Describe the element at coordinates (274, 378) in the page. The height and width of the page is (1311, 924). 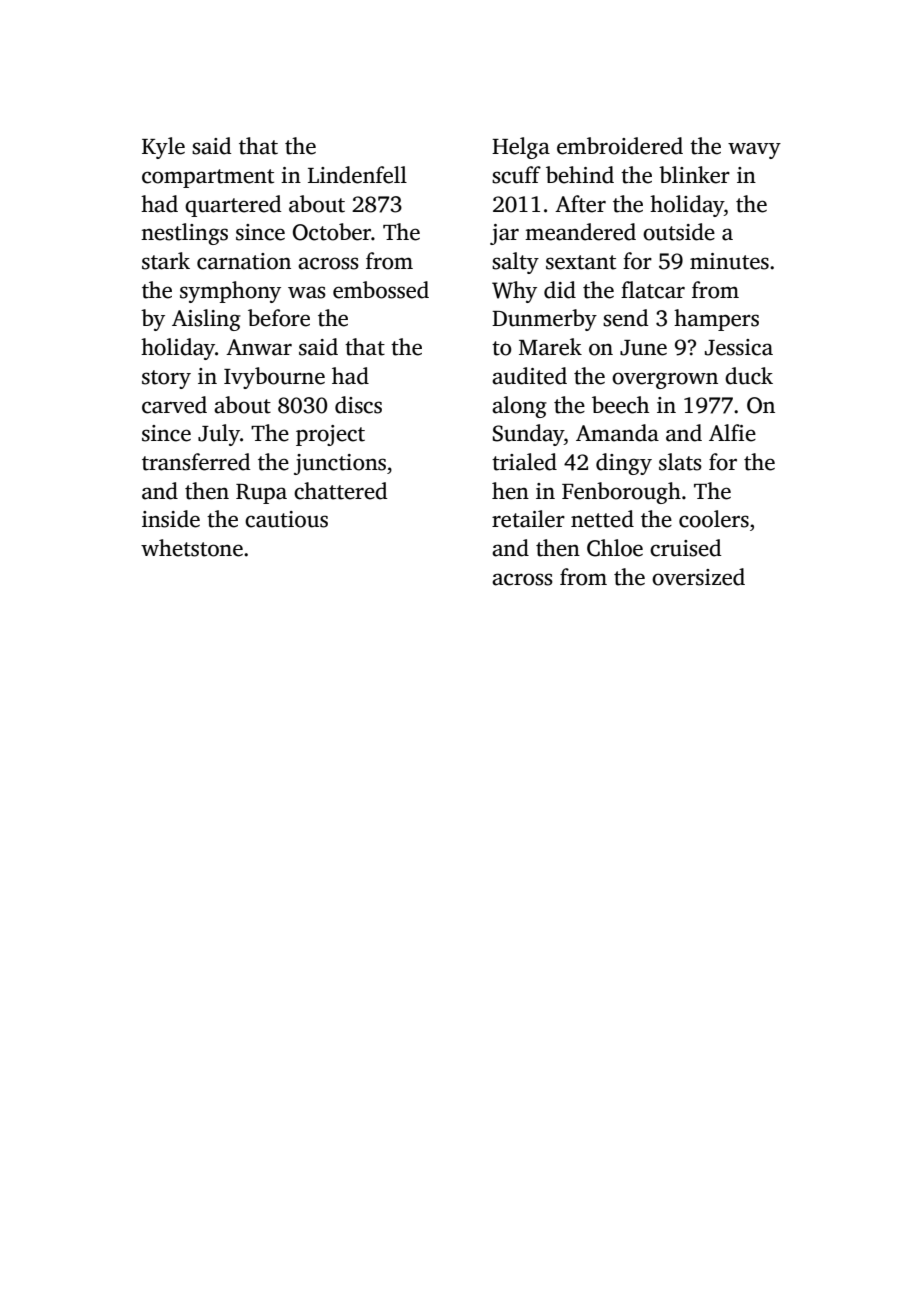
I see `Ivybourne` at that location.
